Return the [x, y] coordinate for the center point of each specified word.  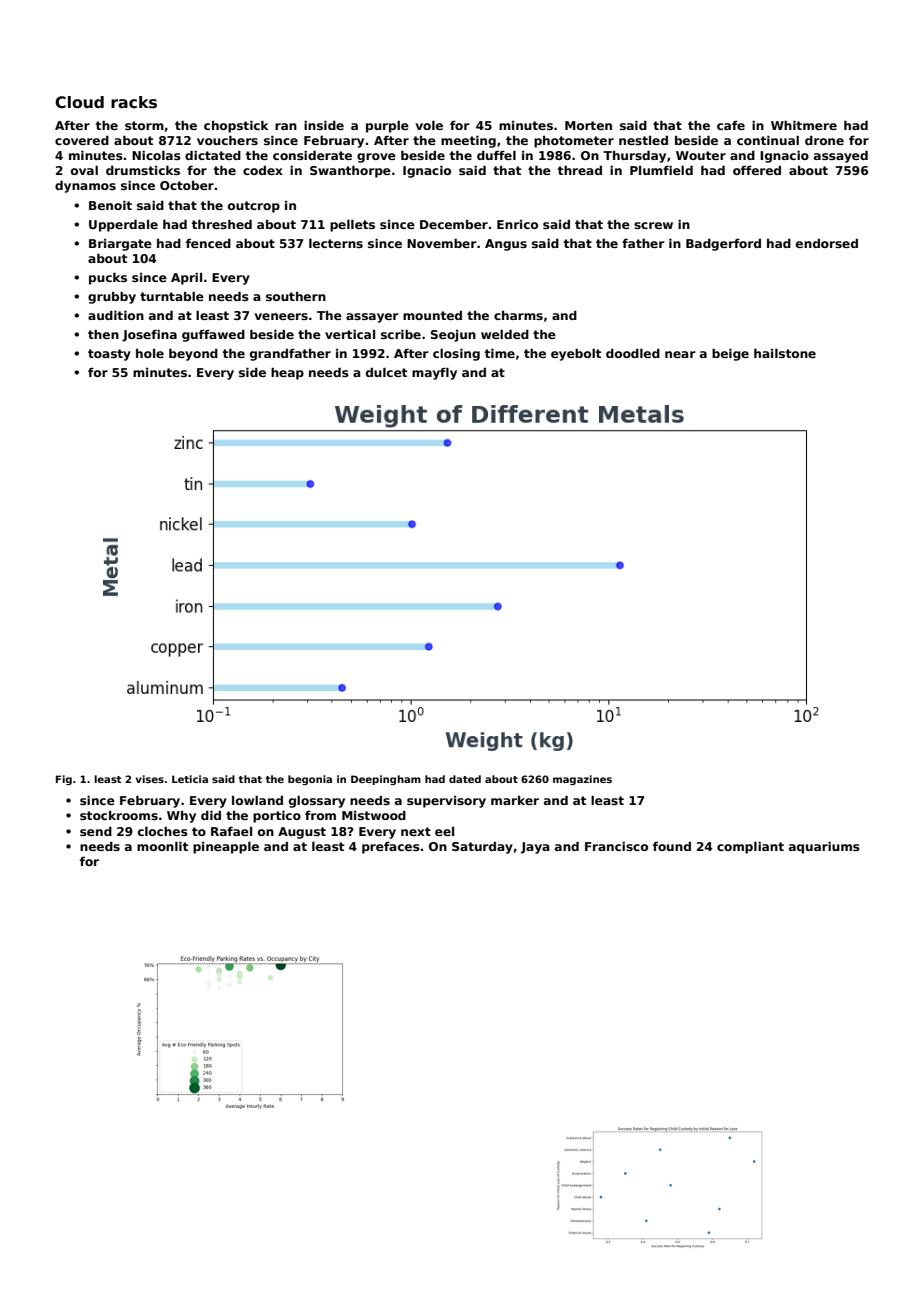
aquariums [824, 848]
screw [653, 225]
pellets [352, 226]
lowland [257, 800]
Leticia [190, 779]
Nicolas [156, 155]
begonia [310, 780]
